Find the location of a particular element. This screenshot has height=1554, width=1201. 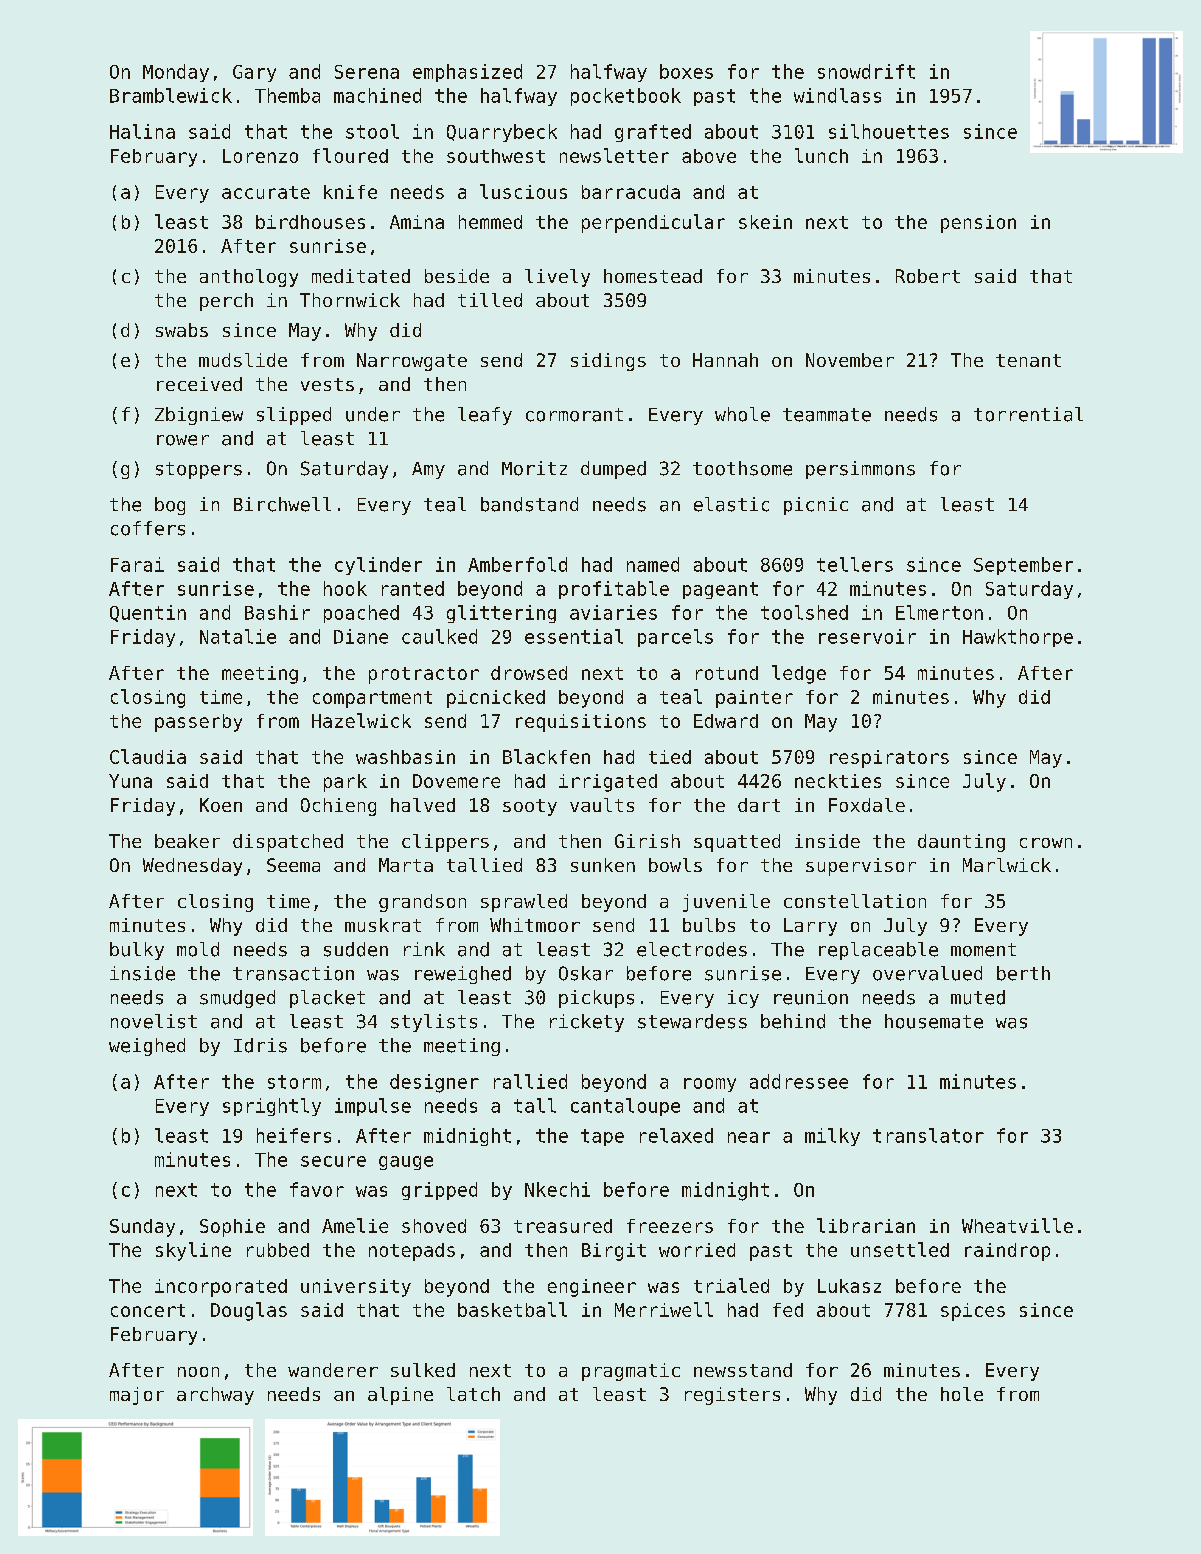

vests is located at coordinates (327, 384).
